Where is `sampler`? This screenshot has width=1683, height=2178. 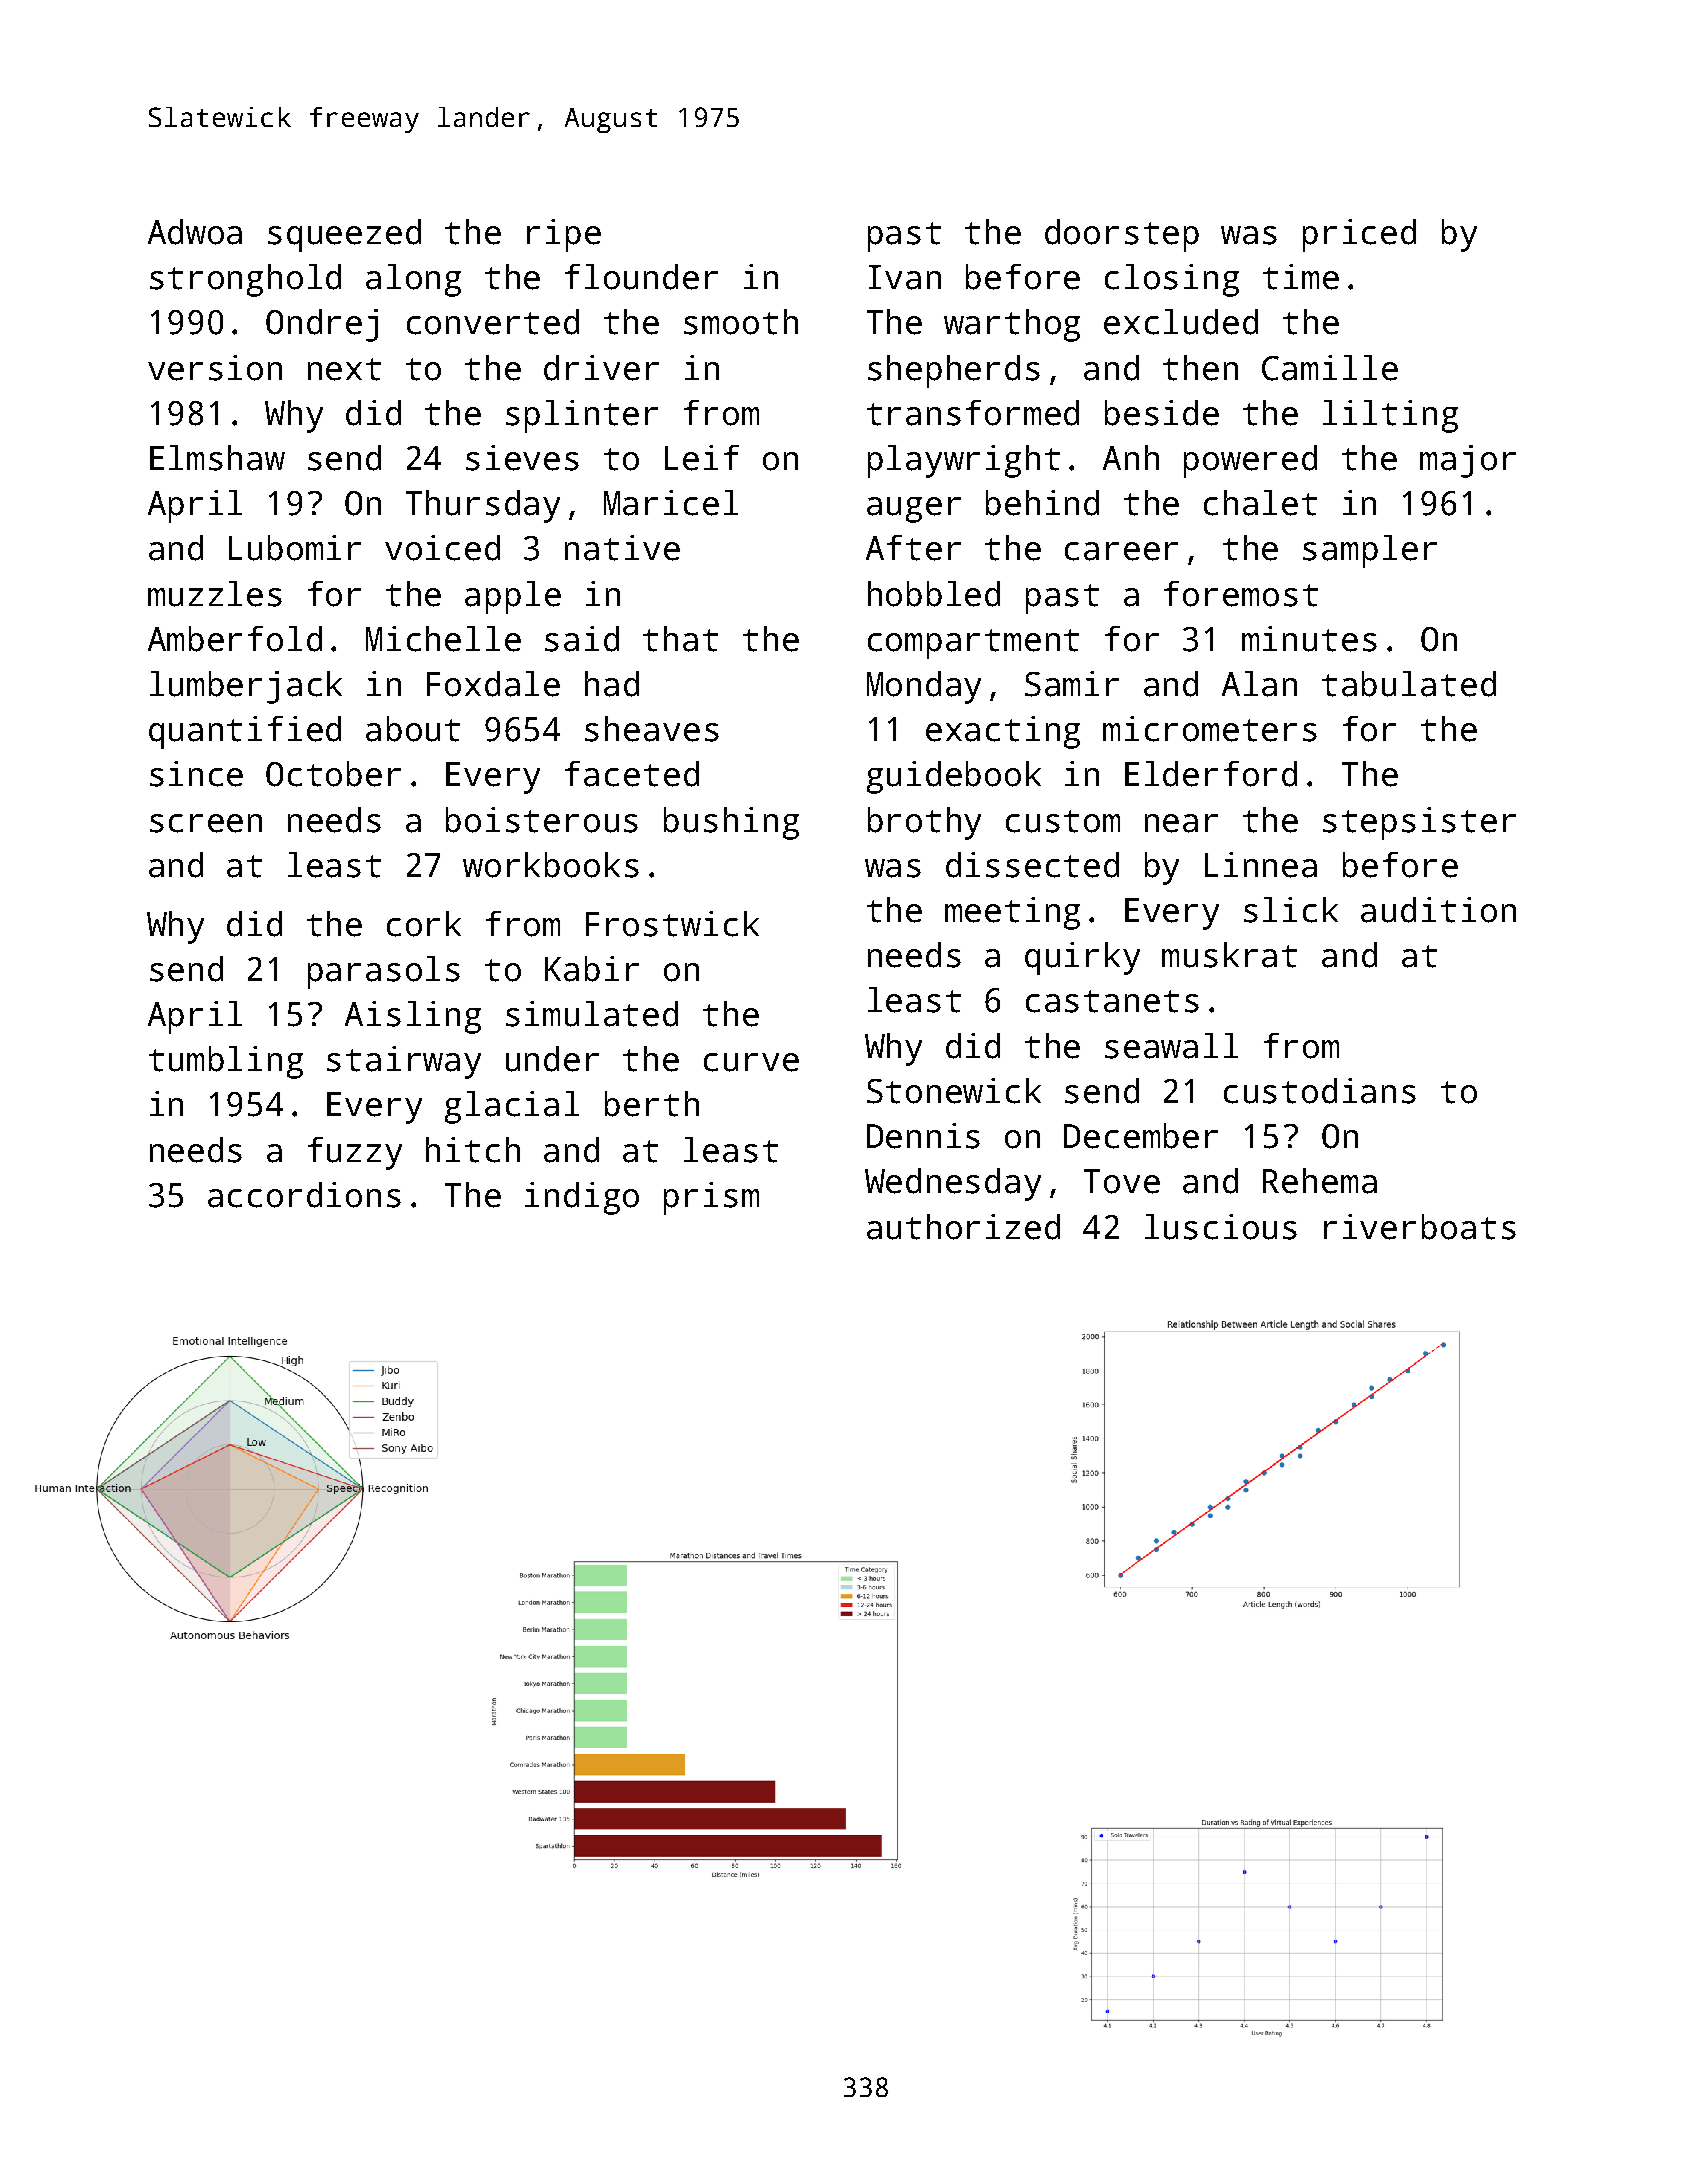
sampler is located at coordinates (1370, 551).
